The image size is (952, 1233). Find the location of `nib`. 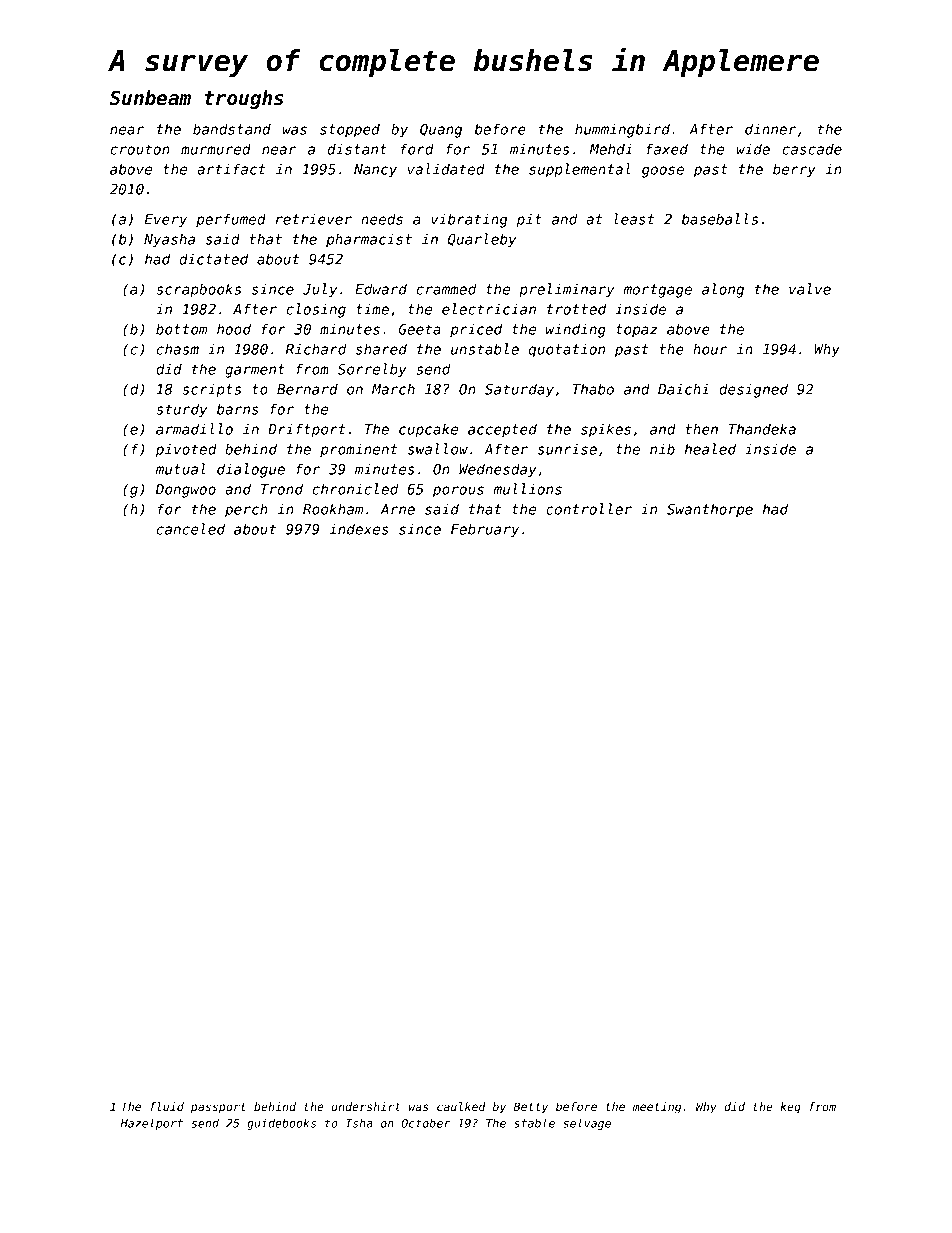

nib is located at coordinates (662, 449).
